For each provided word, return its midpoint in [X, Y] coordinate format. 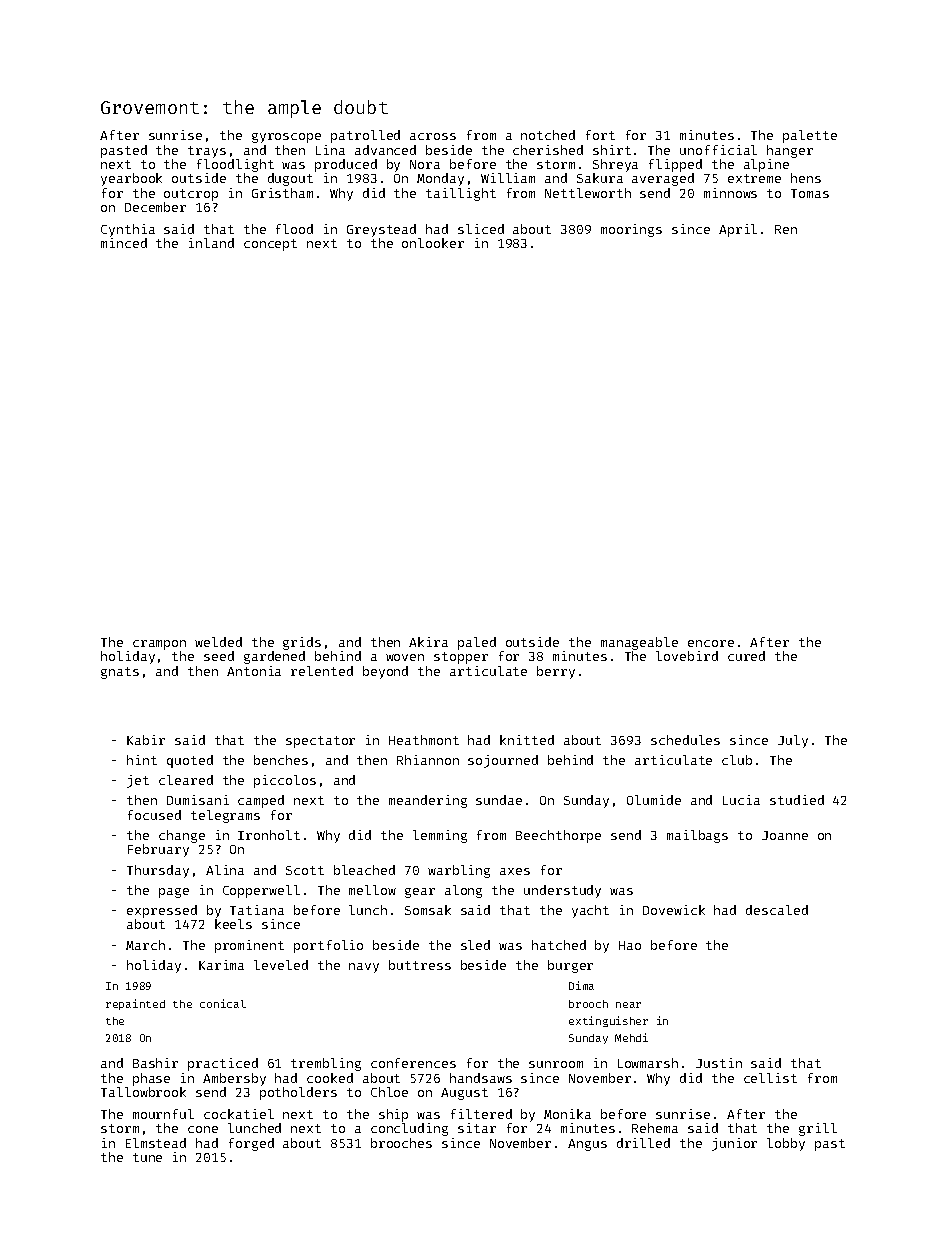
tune [147, 1157]
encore [711, 643]
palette [810, 136]
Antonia [254, 671]
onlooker [433, 243]
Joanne [785, 835]
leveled [281, 965]
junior [734, 1144]
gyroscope [286, 138]
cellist [770, 1078]
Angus [587, 1145]
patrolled [365, 136]
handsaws [481, 1078]
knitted [527, 740]
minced [124, 243]
